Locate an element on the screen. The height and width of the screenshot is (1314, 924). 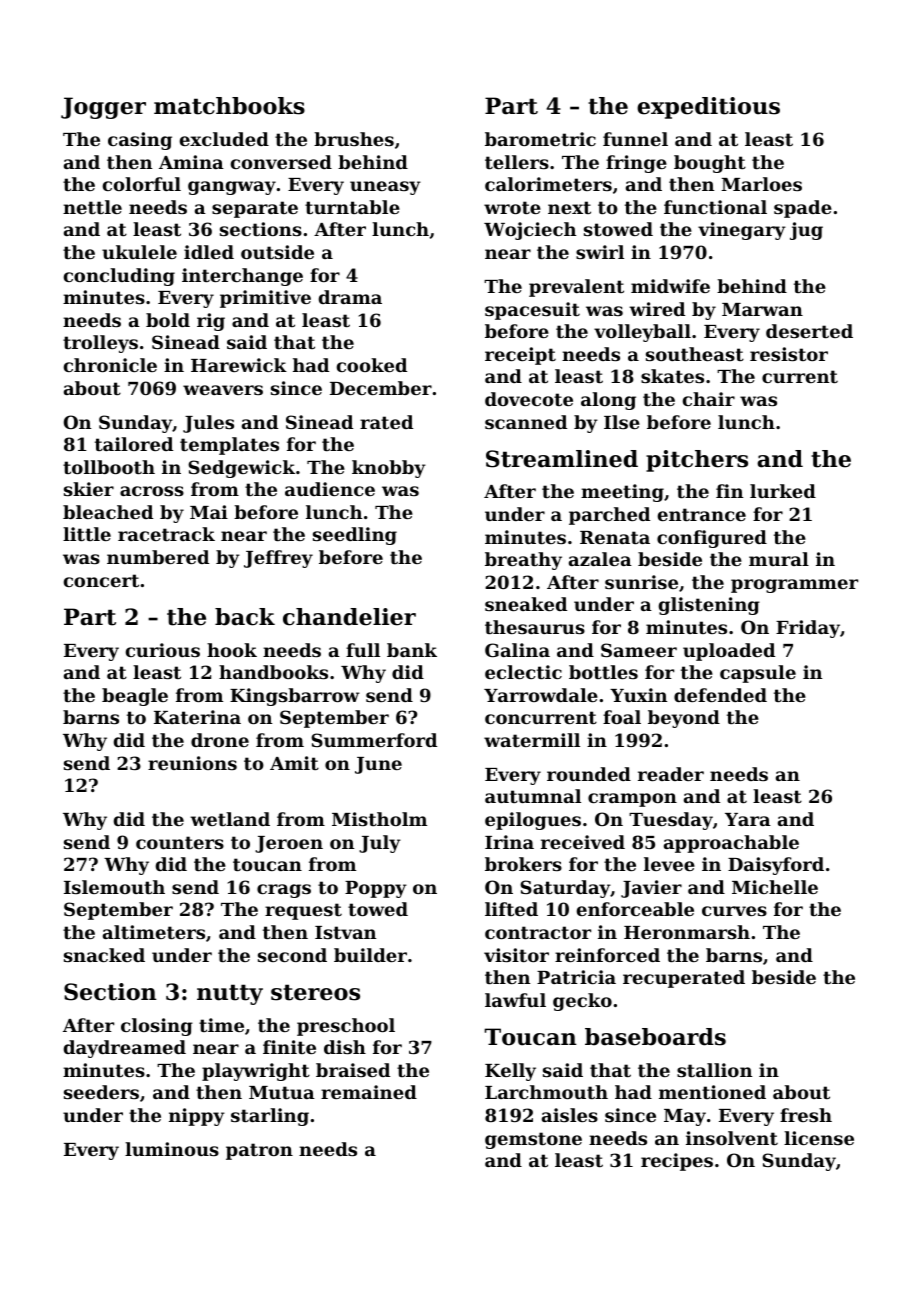
reinforced is located at coordinates (607, 955).
